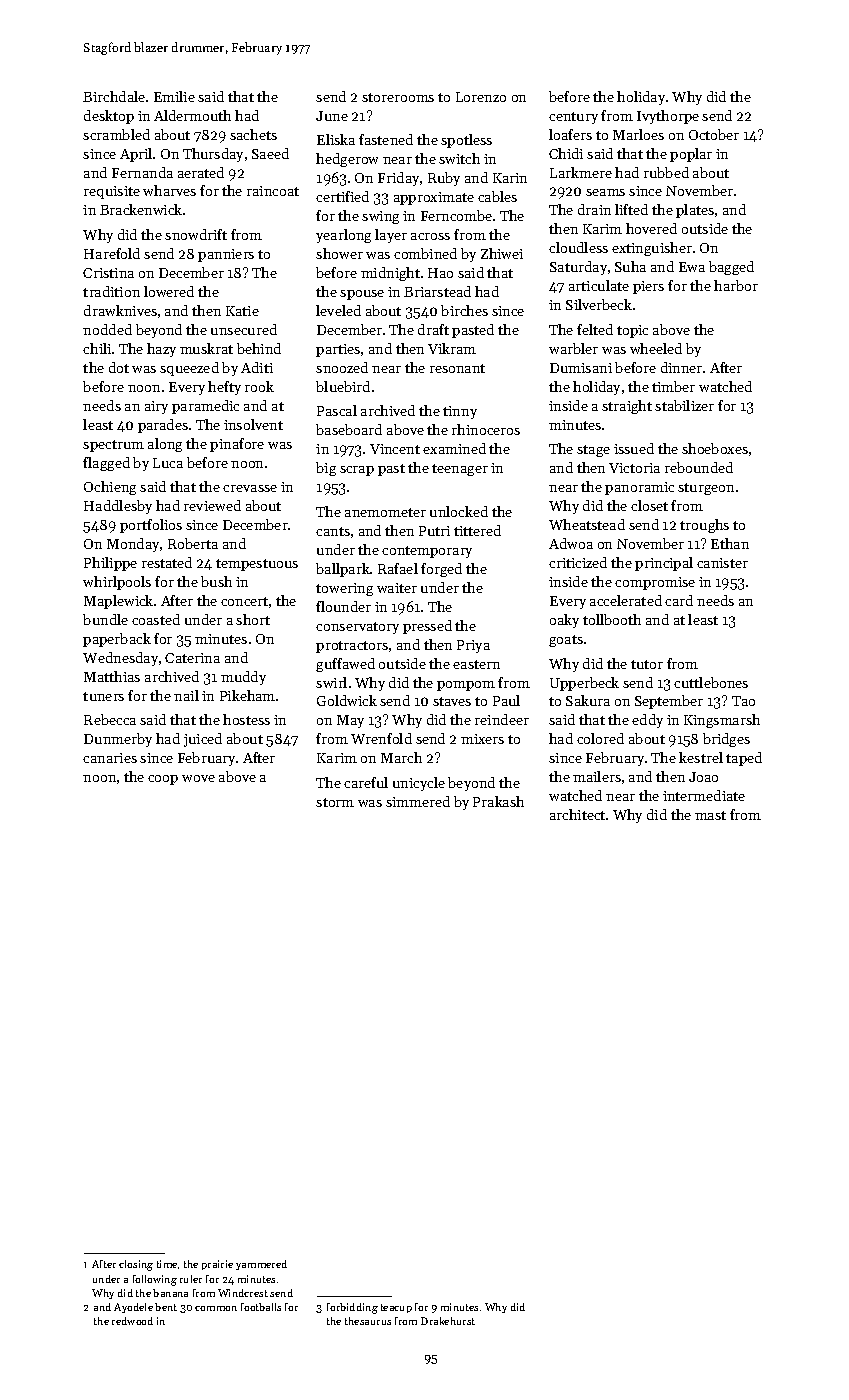 Image resolution: width=849 pixels, height=1400 pixels. Describe the element at coordinates (342, 367) in the document. I see `snoozed` at that location.
